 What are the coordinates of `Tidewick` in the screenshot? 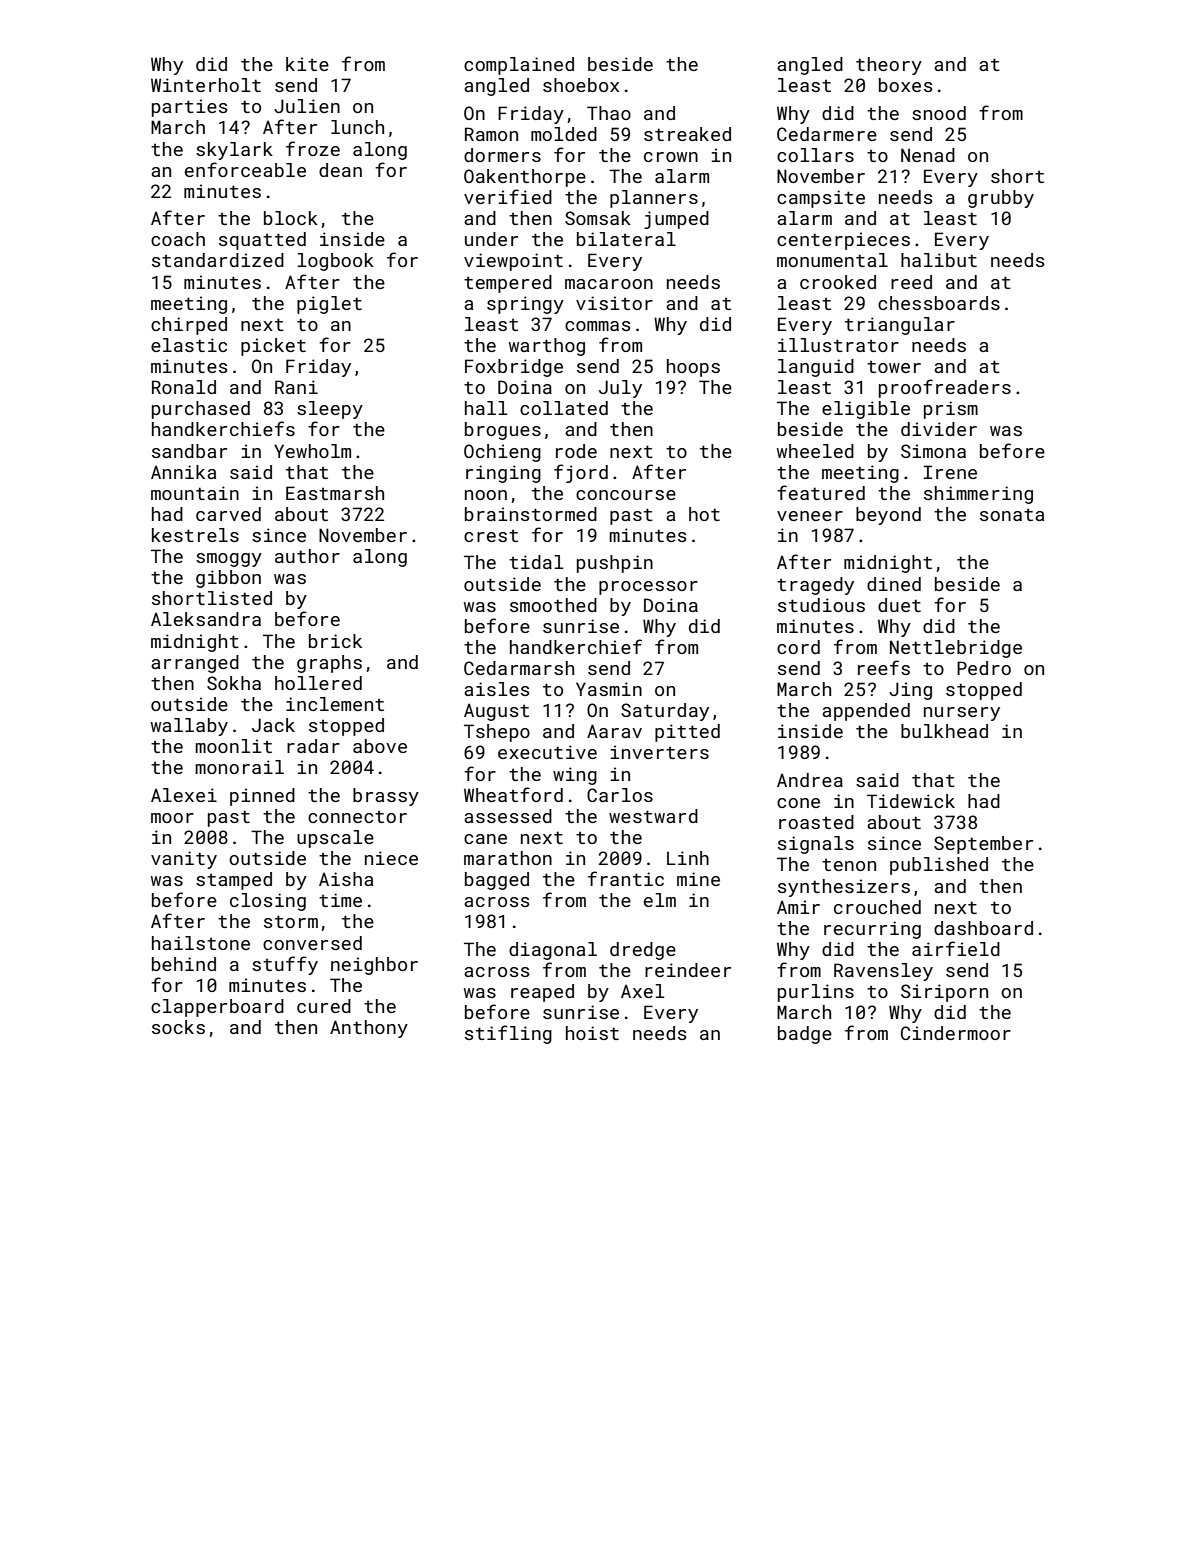 It's located at (911, 801).
